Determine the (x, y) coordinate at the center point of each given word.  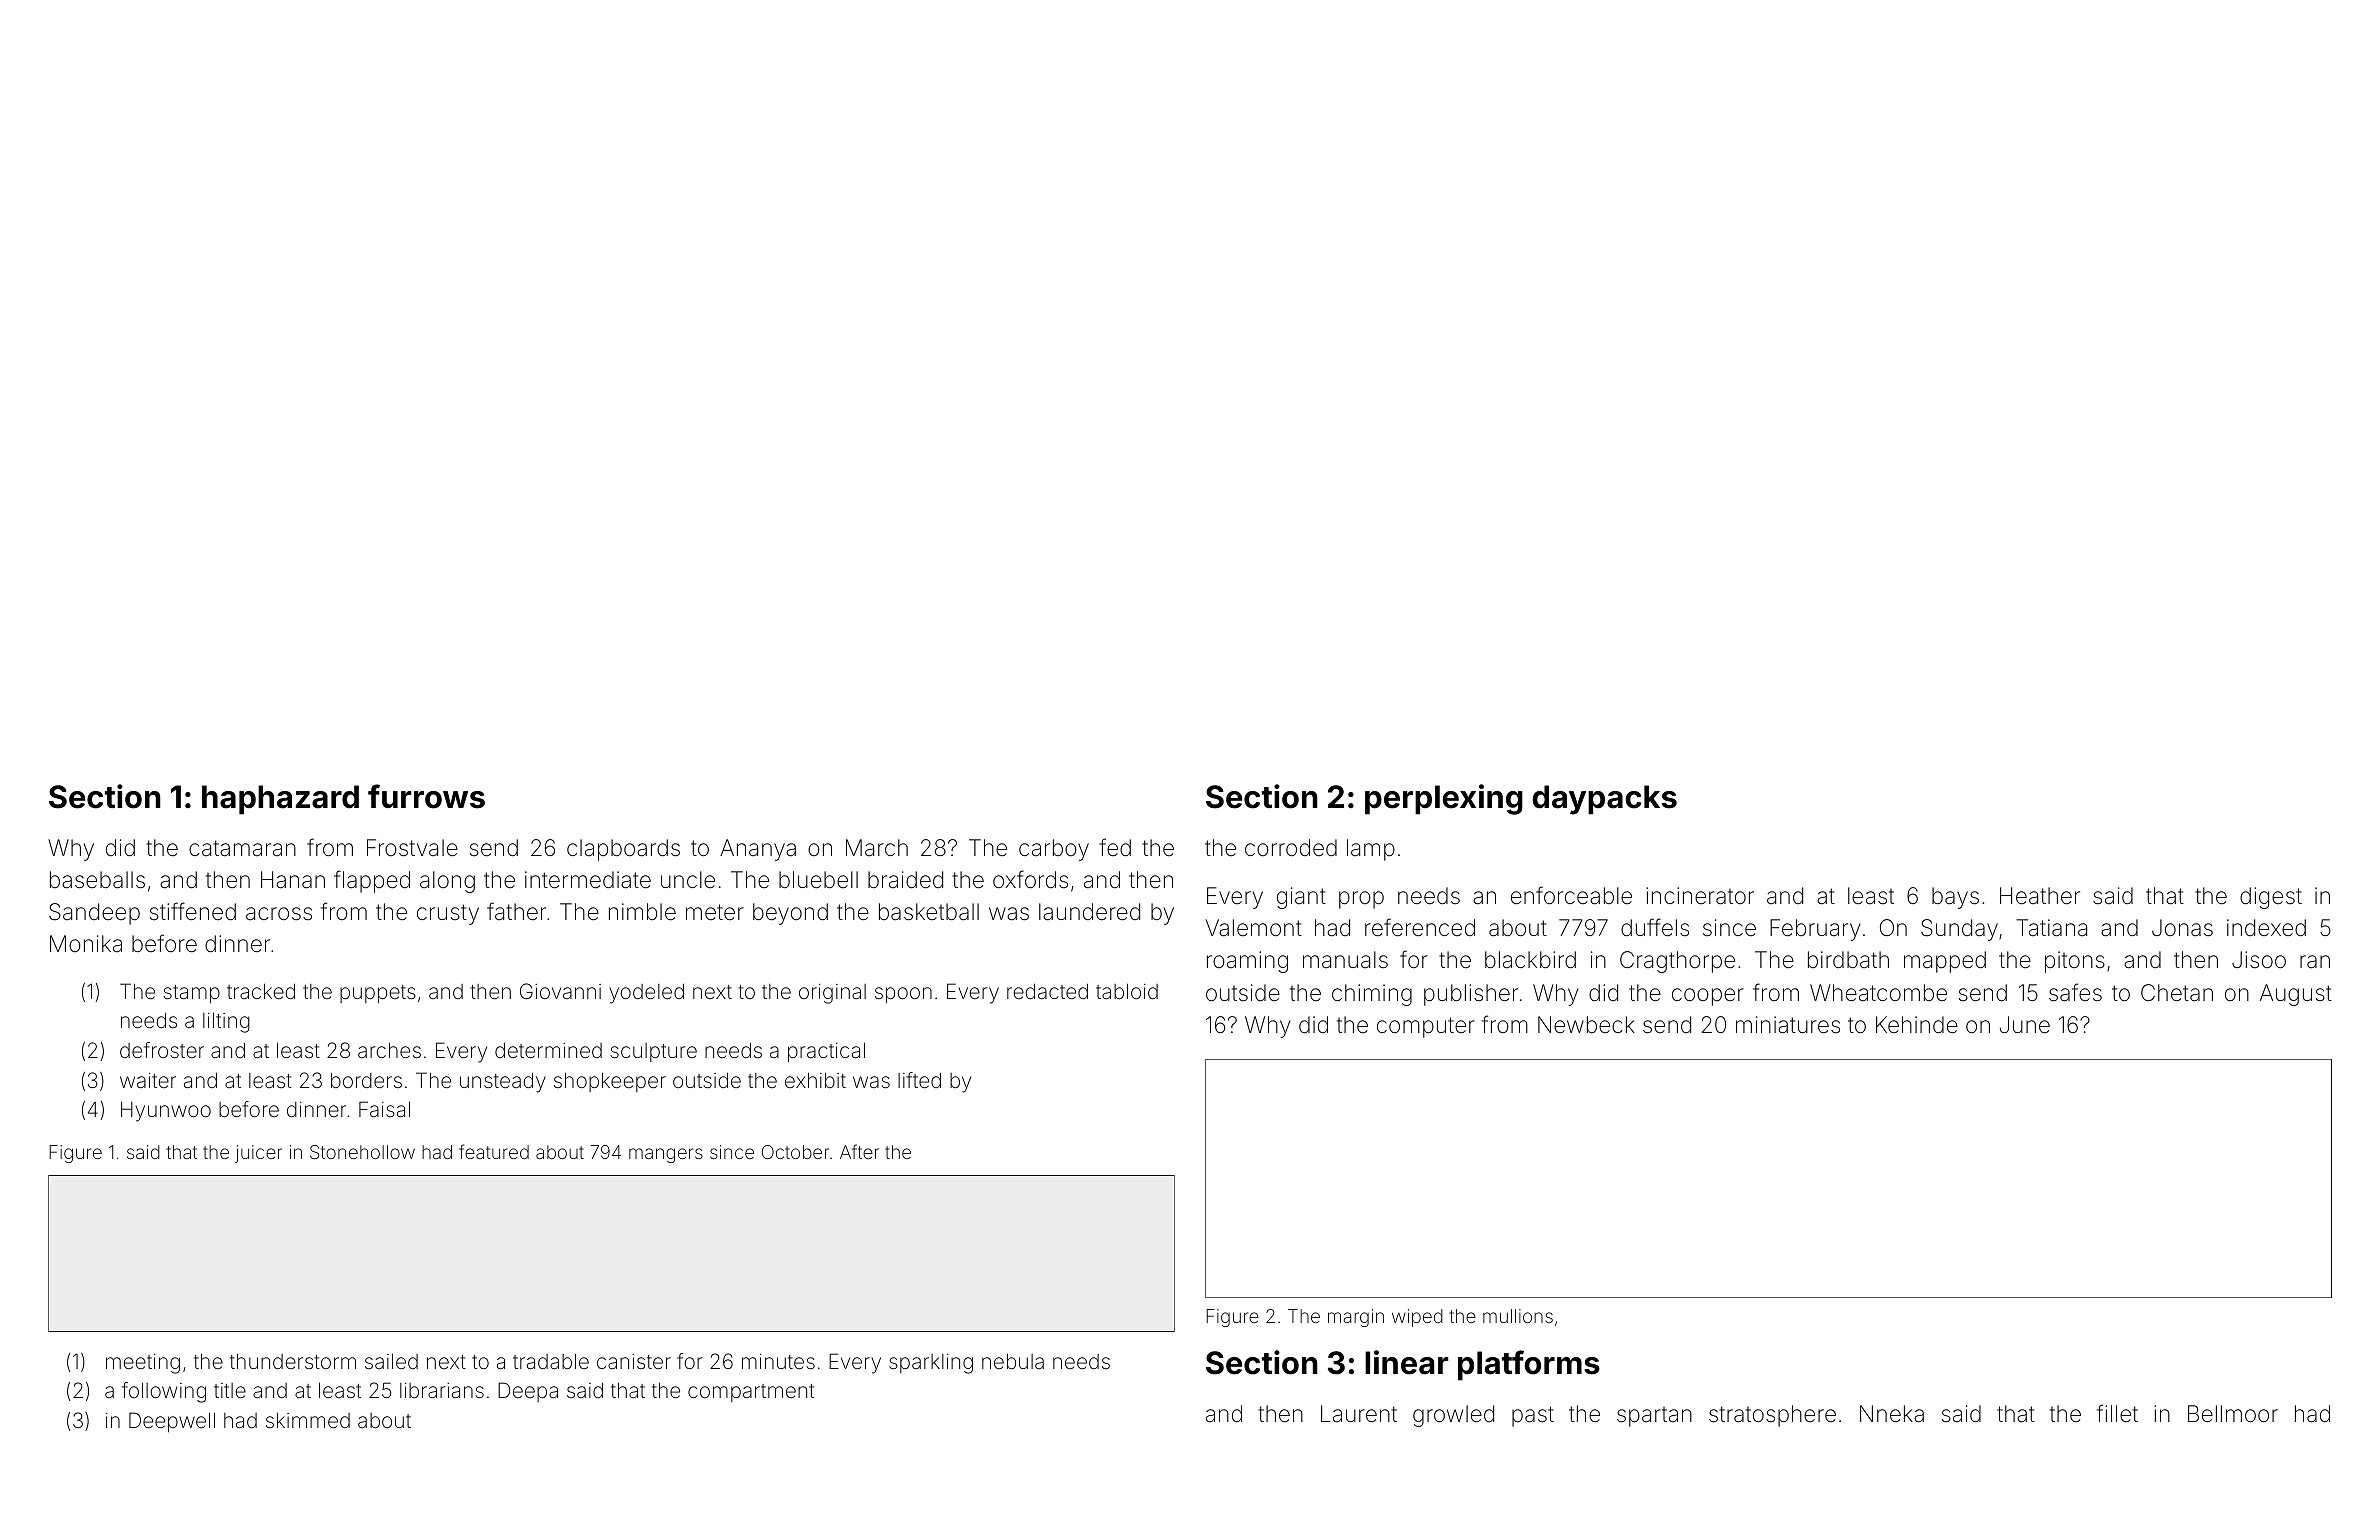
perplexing (1444, 799)
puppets (378, 994)
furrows (426, 796)
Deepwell (172, 1422)
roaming (1247, 962)
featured (494, 1151)
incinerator (1700, 896)
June (2025, 1025)
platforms (1529, 1365)
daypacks (1604, 800)
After (859, 1151)
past (1533, 1416)
